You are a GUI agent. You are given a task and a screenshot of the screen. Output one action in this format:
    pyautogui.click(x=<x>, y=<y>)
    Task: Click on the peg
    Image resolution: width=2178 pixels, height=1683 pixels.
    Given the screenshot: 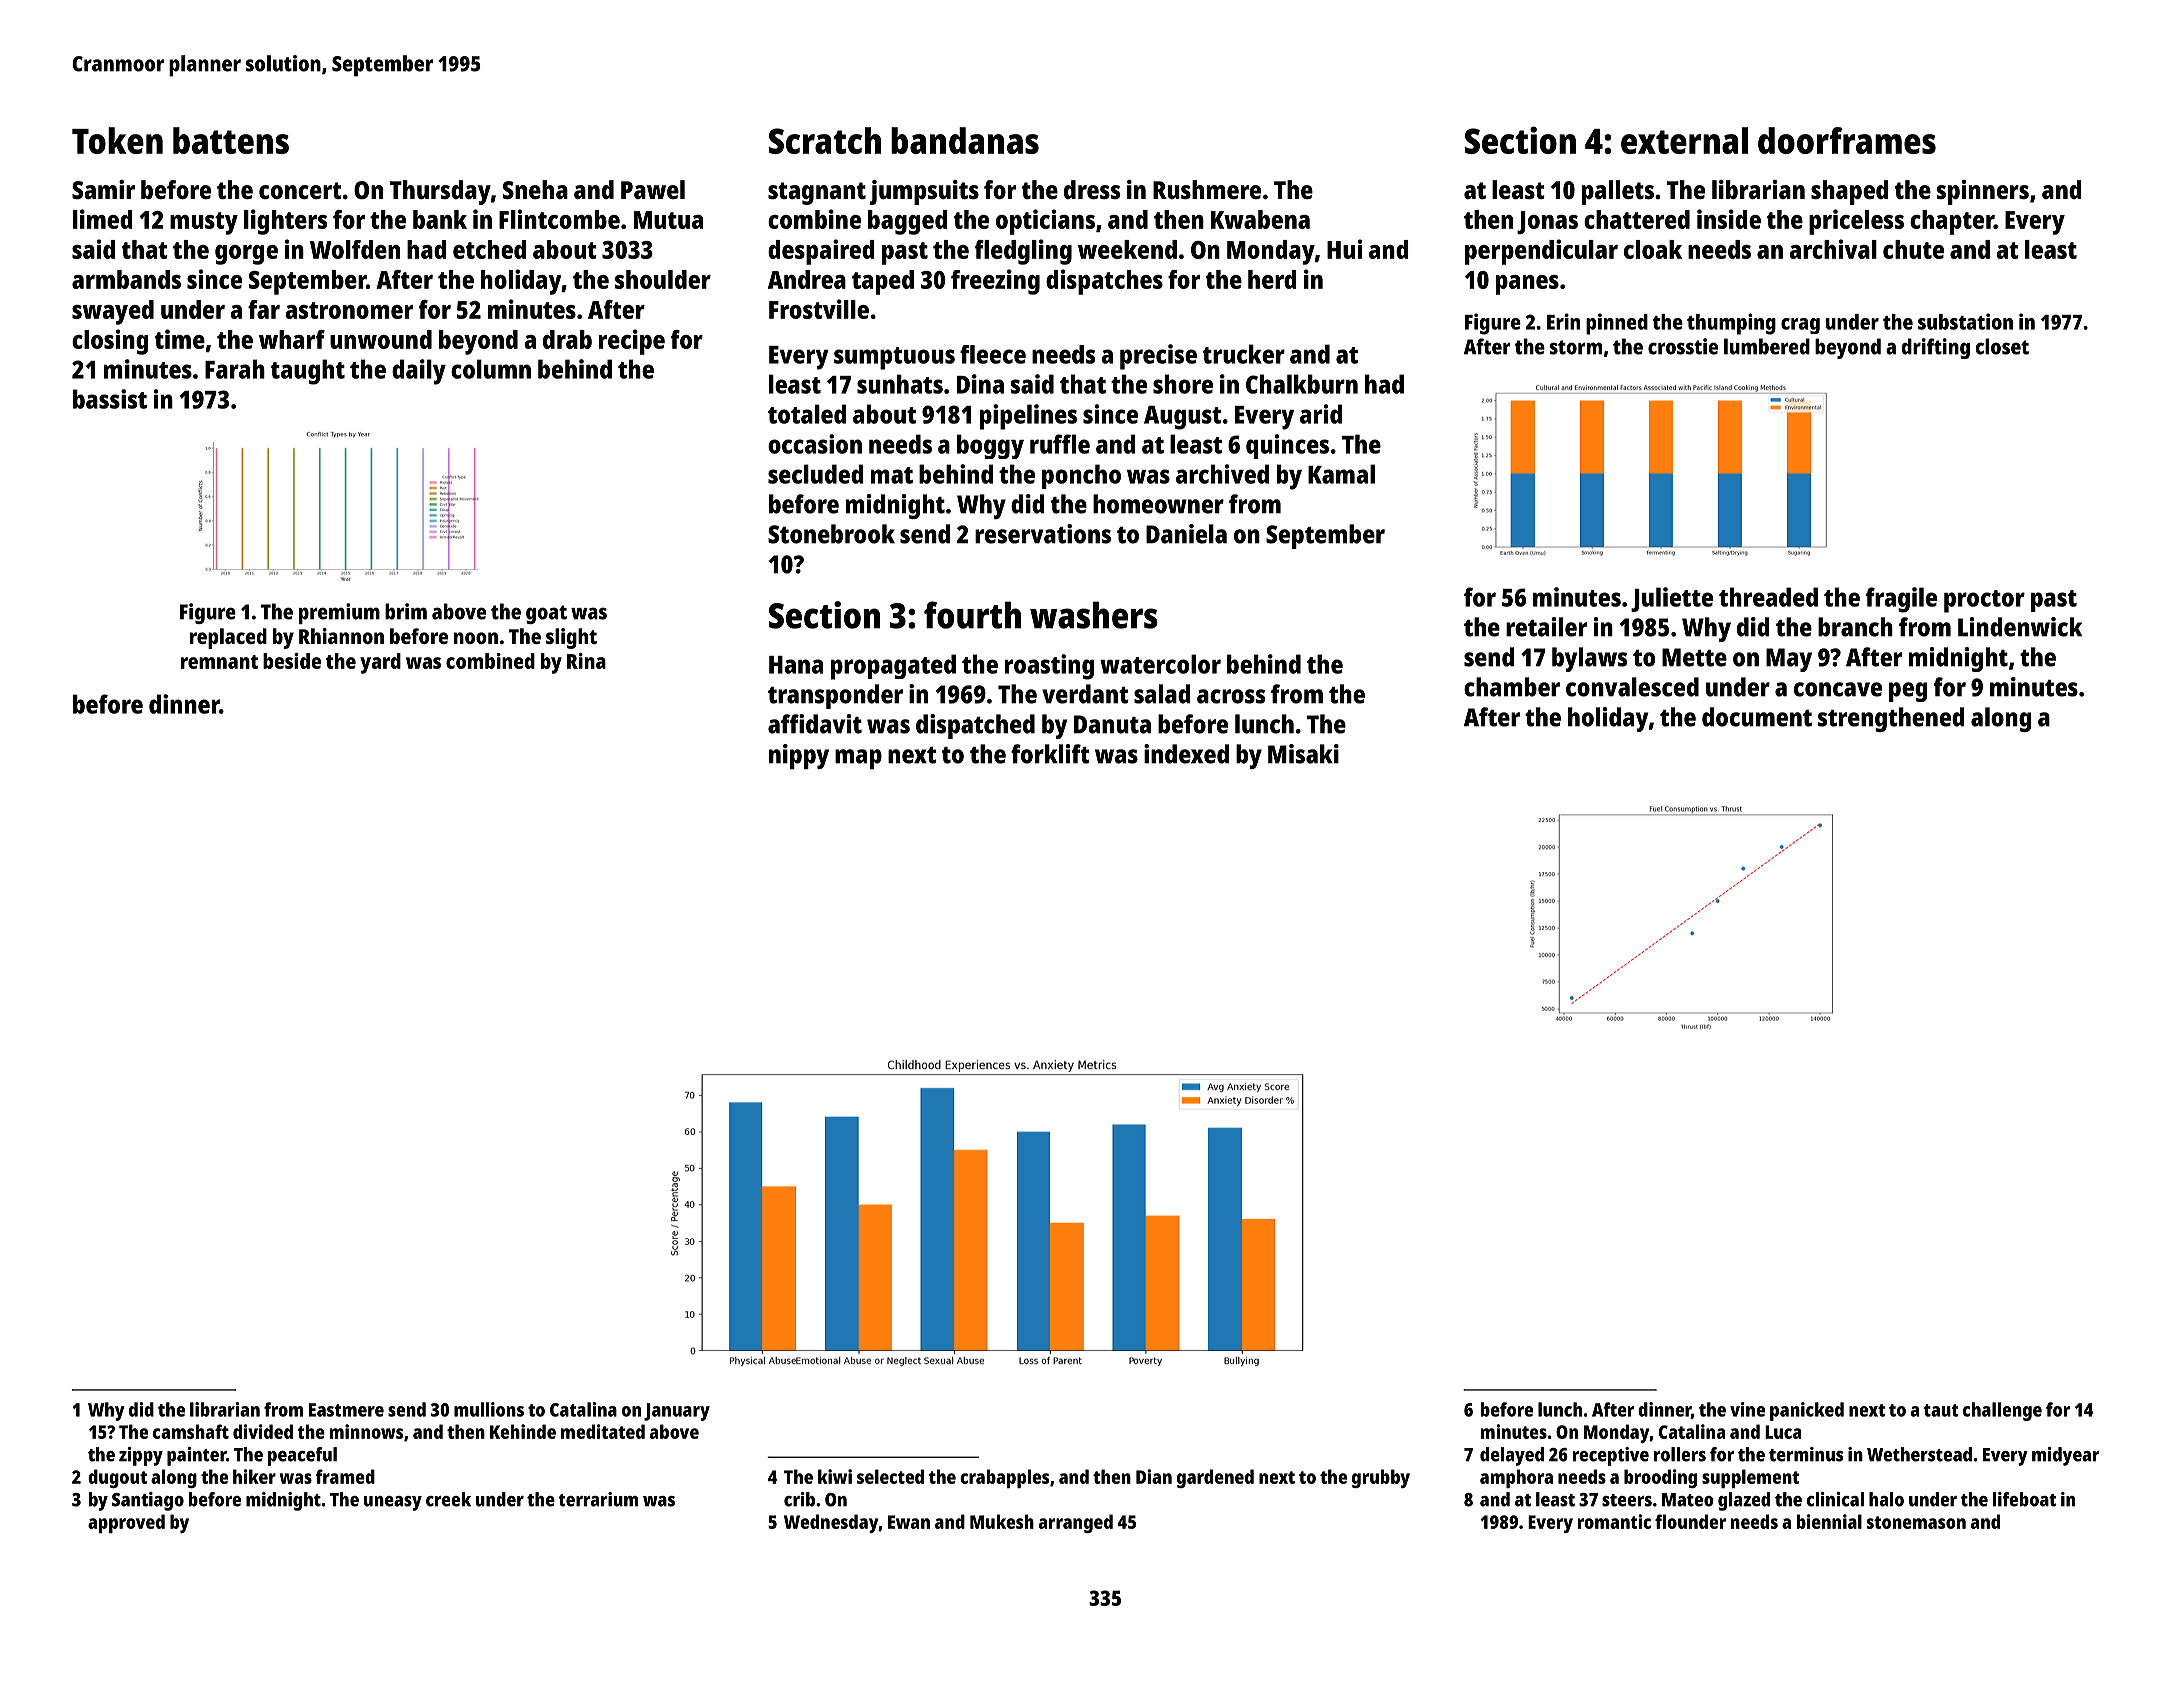 What is the action you would take?
    pyautogui.click(x=1908, y=692)
